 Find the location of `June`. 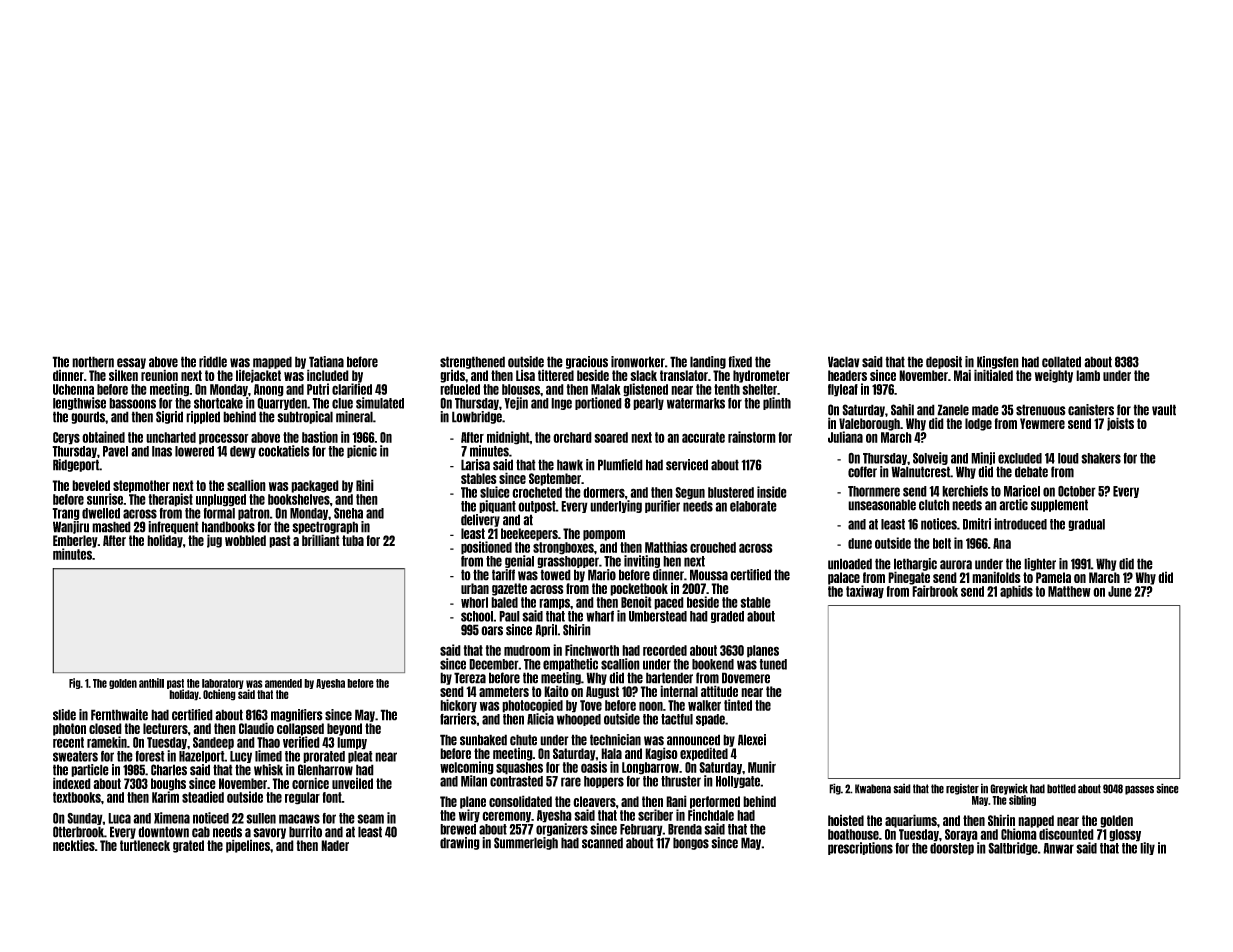

June is located at coordinates (1120, 591).
